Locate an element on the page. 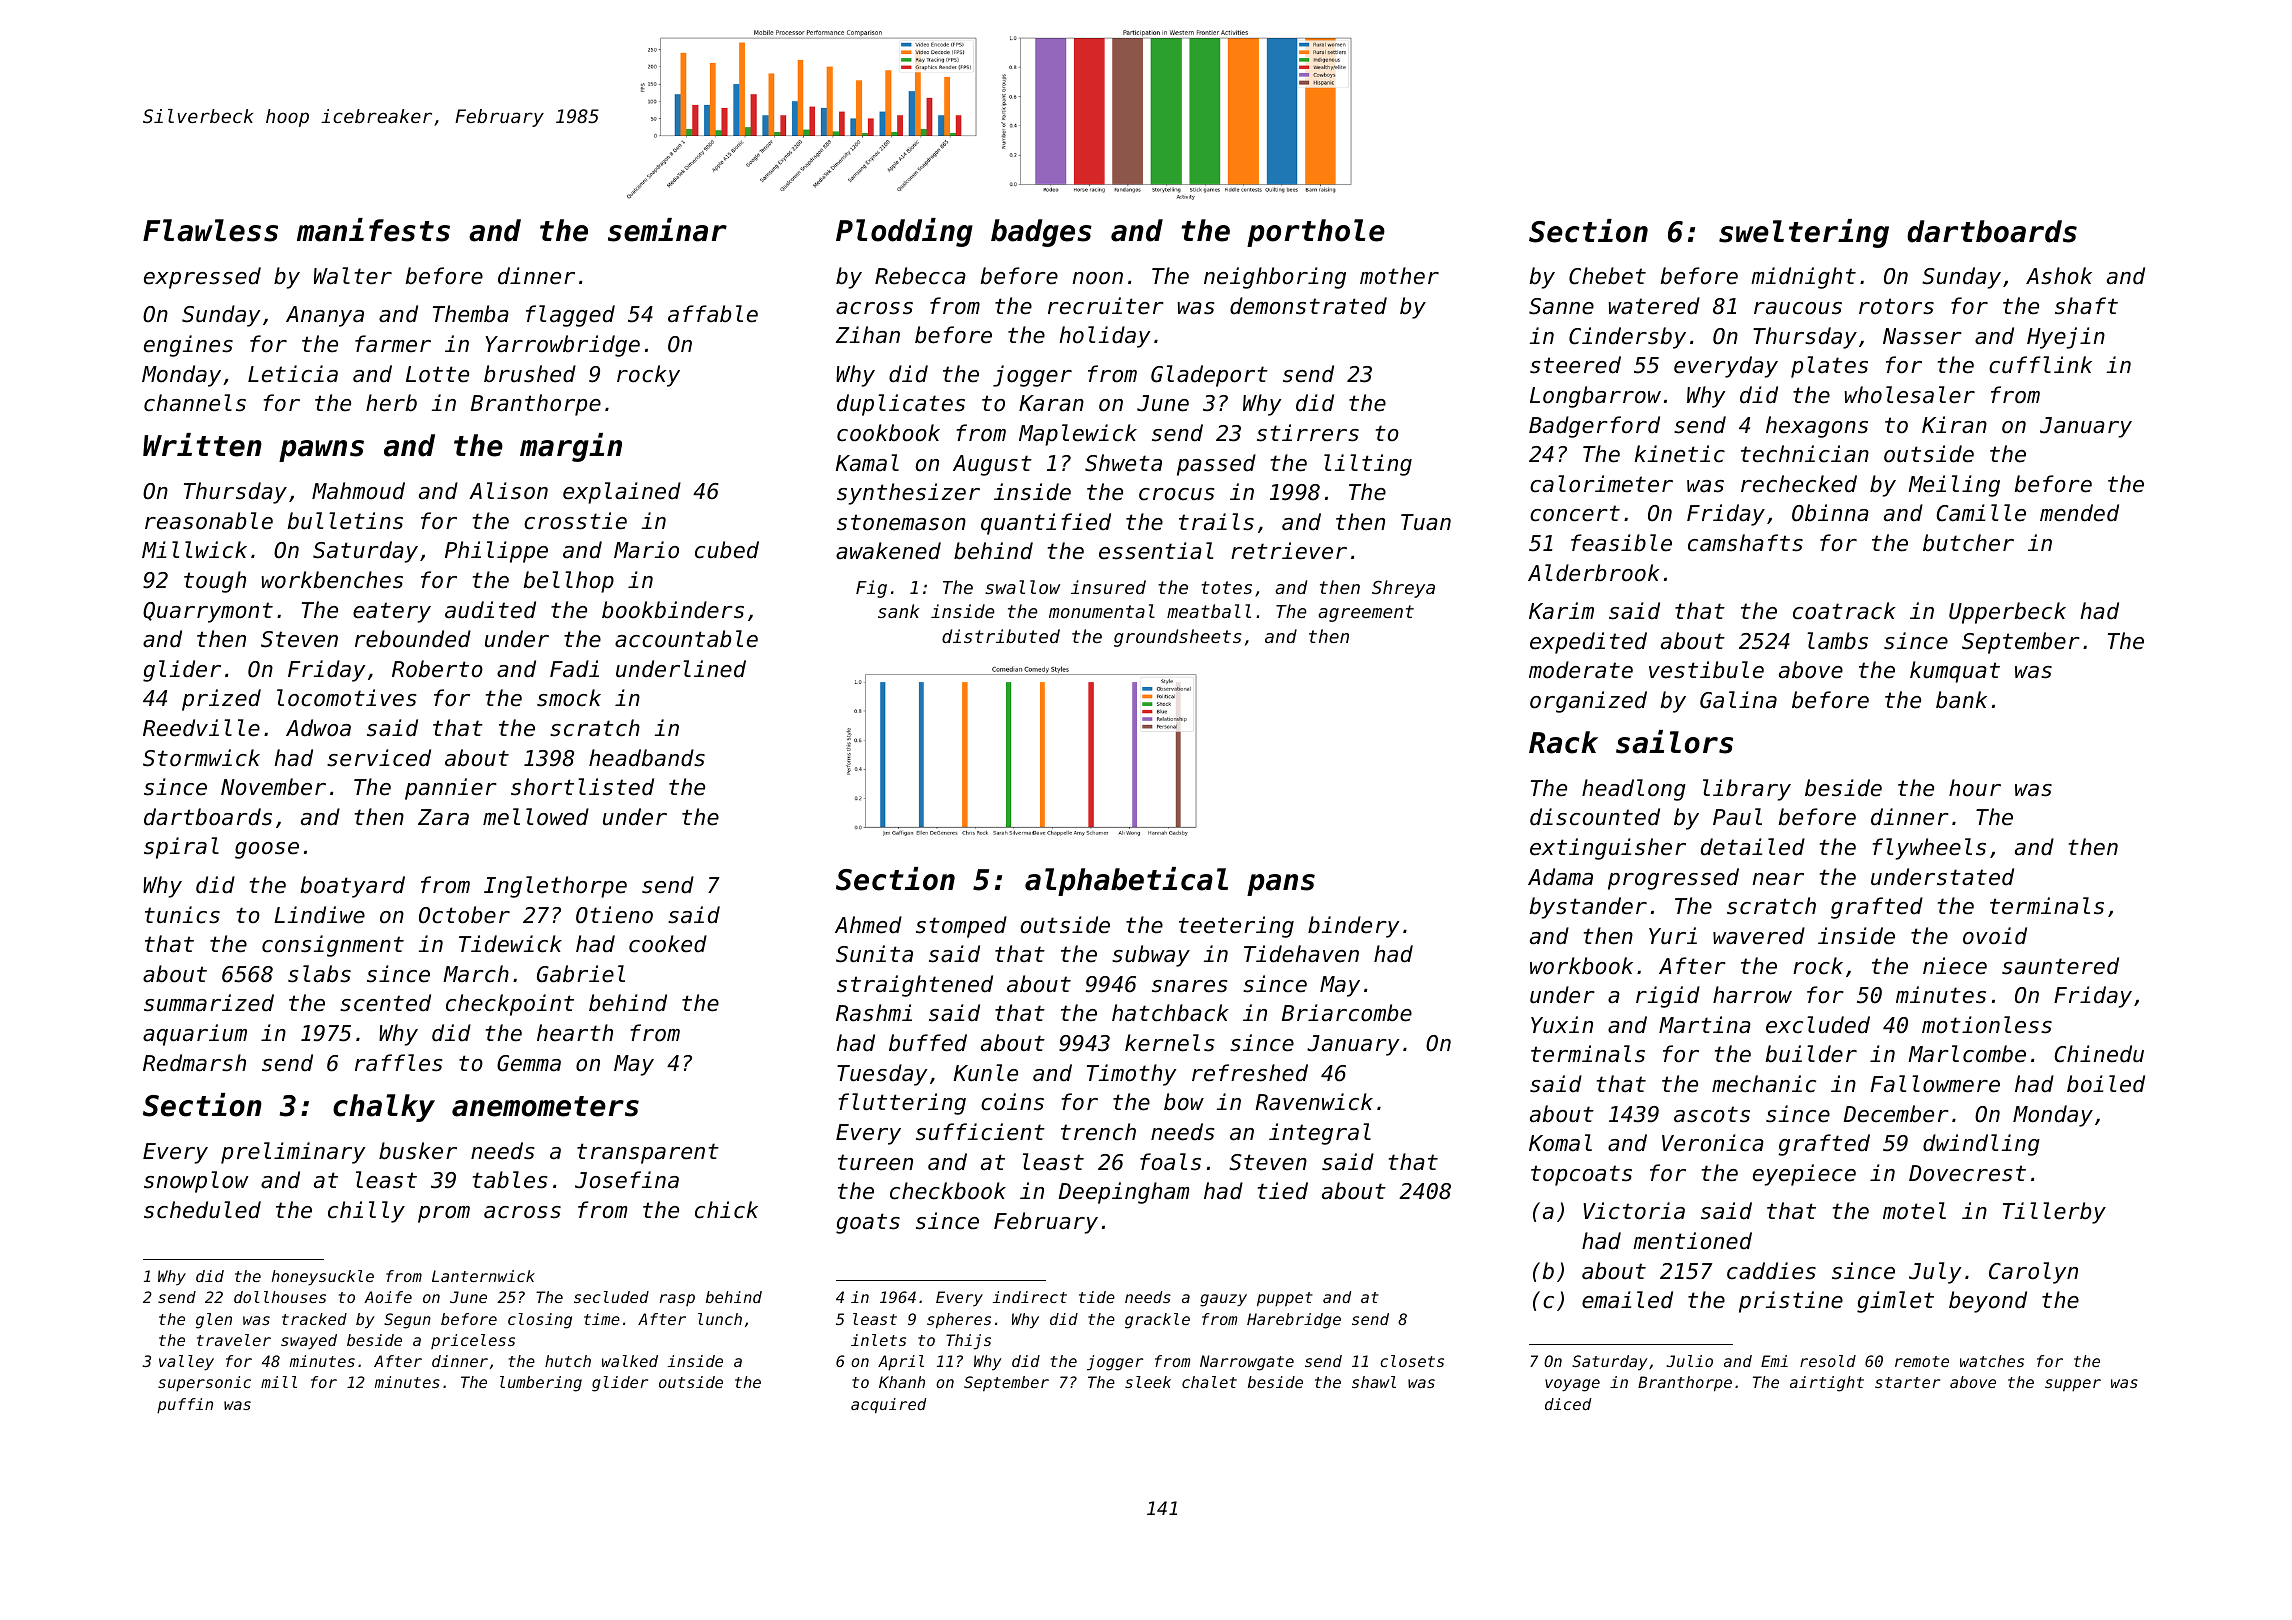 The image size is (2292, 1620). Cindersby is located at coordinates (1627, 338).
